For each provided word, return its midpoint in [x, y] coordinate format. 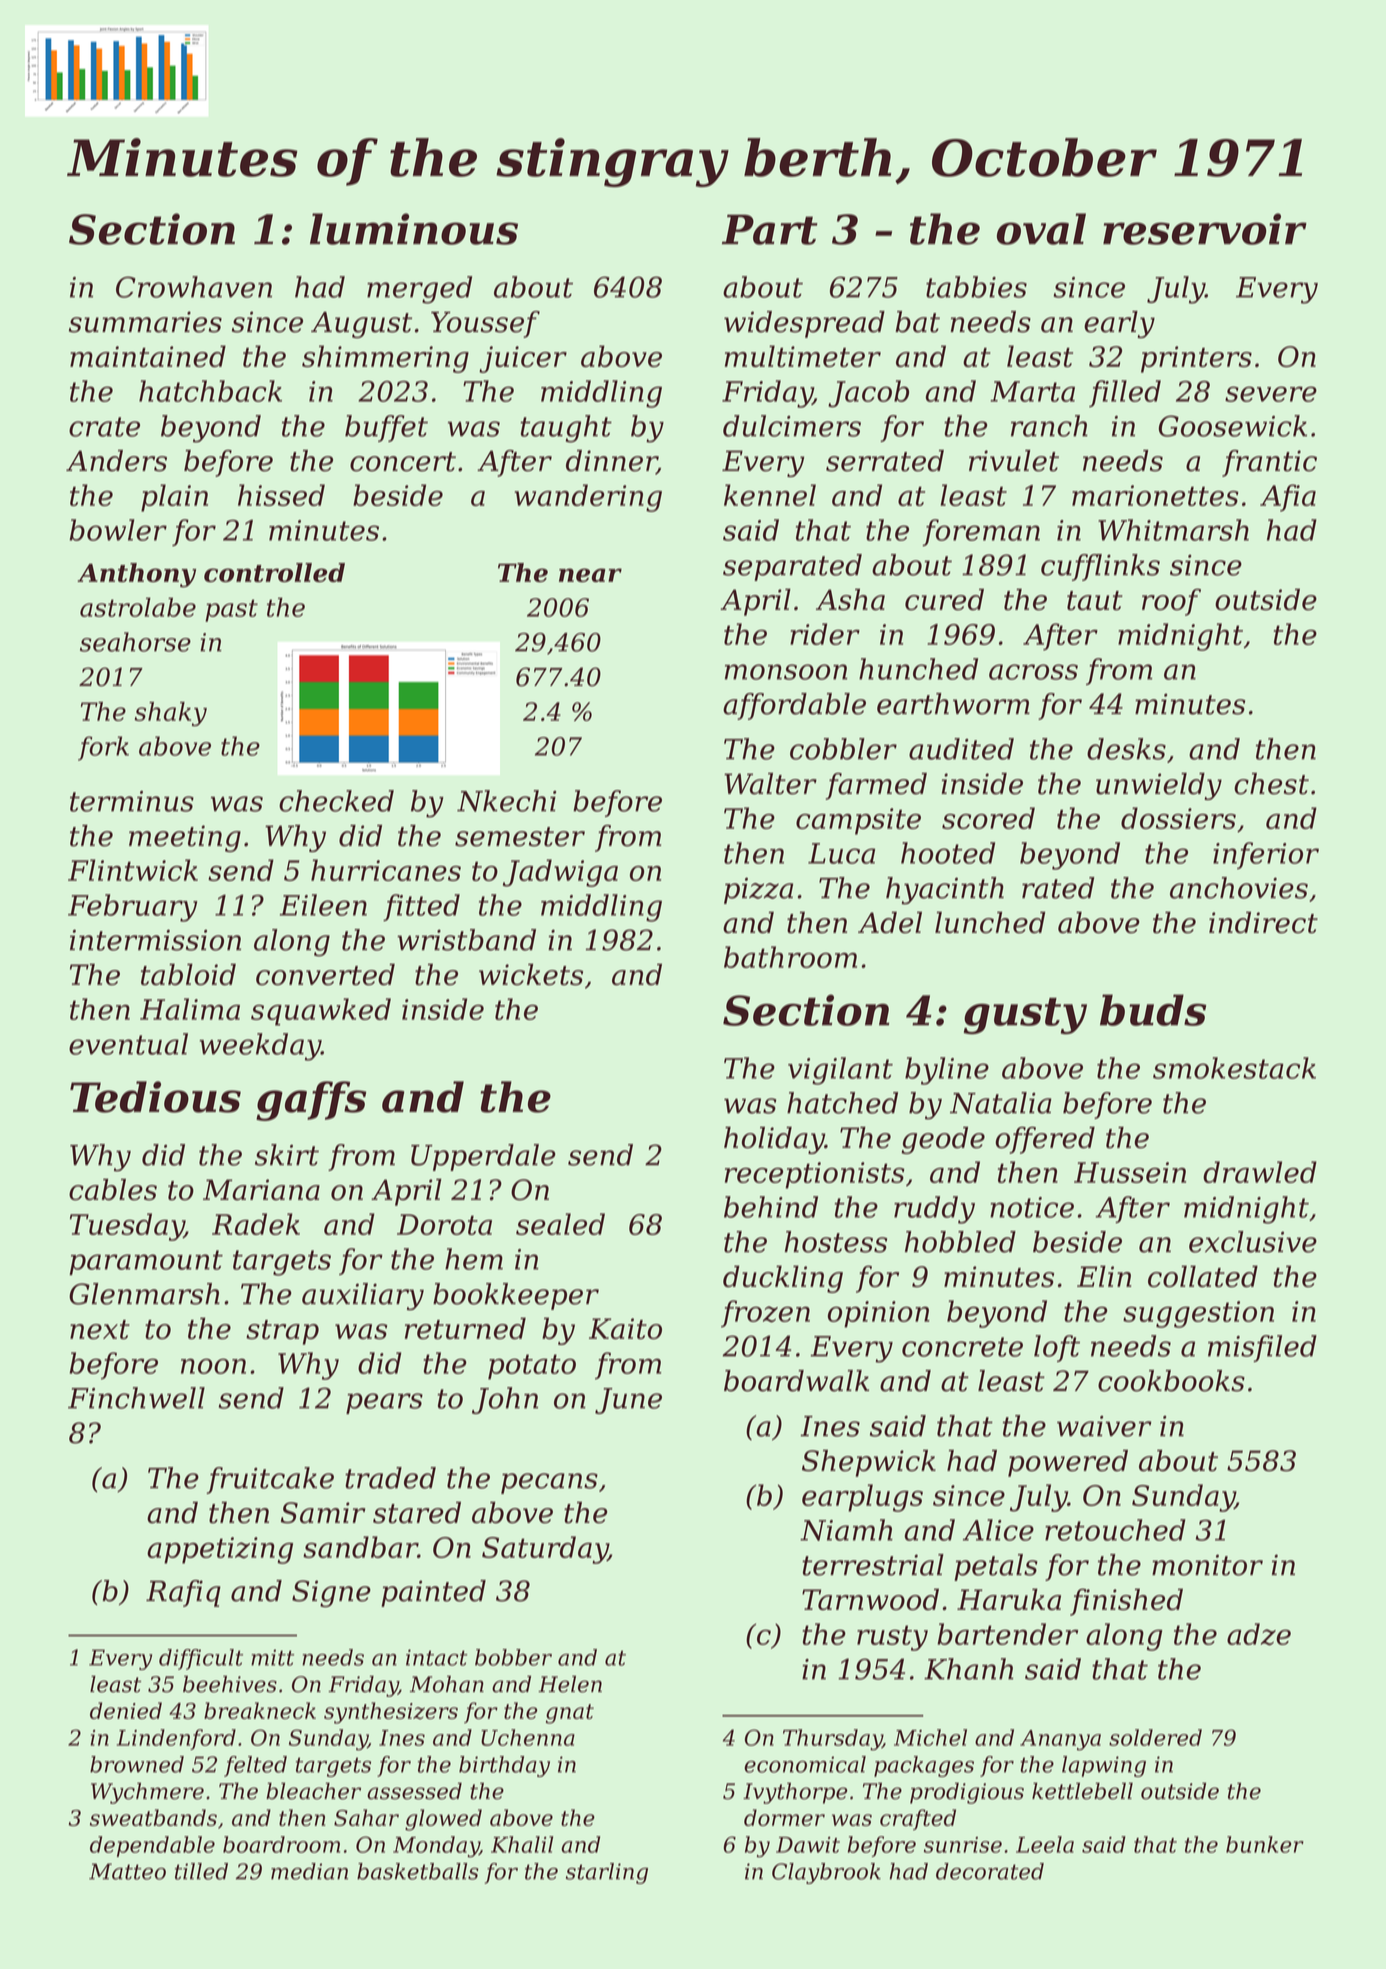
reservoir [1205, 229]
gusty [1025, 1016]
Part [770, 229]
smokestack [1234, 1068]
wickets [531, 974]
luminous [414, 229]
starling [607, 1873]
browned [137, 1764]
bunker [1265, 1844]
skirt [287, 1155]
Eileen [323, 905]
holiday [774, 1140]
